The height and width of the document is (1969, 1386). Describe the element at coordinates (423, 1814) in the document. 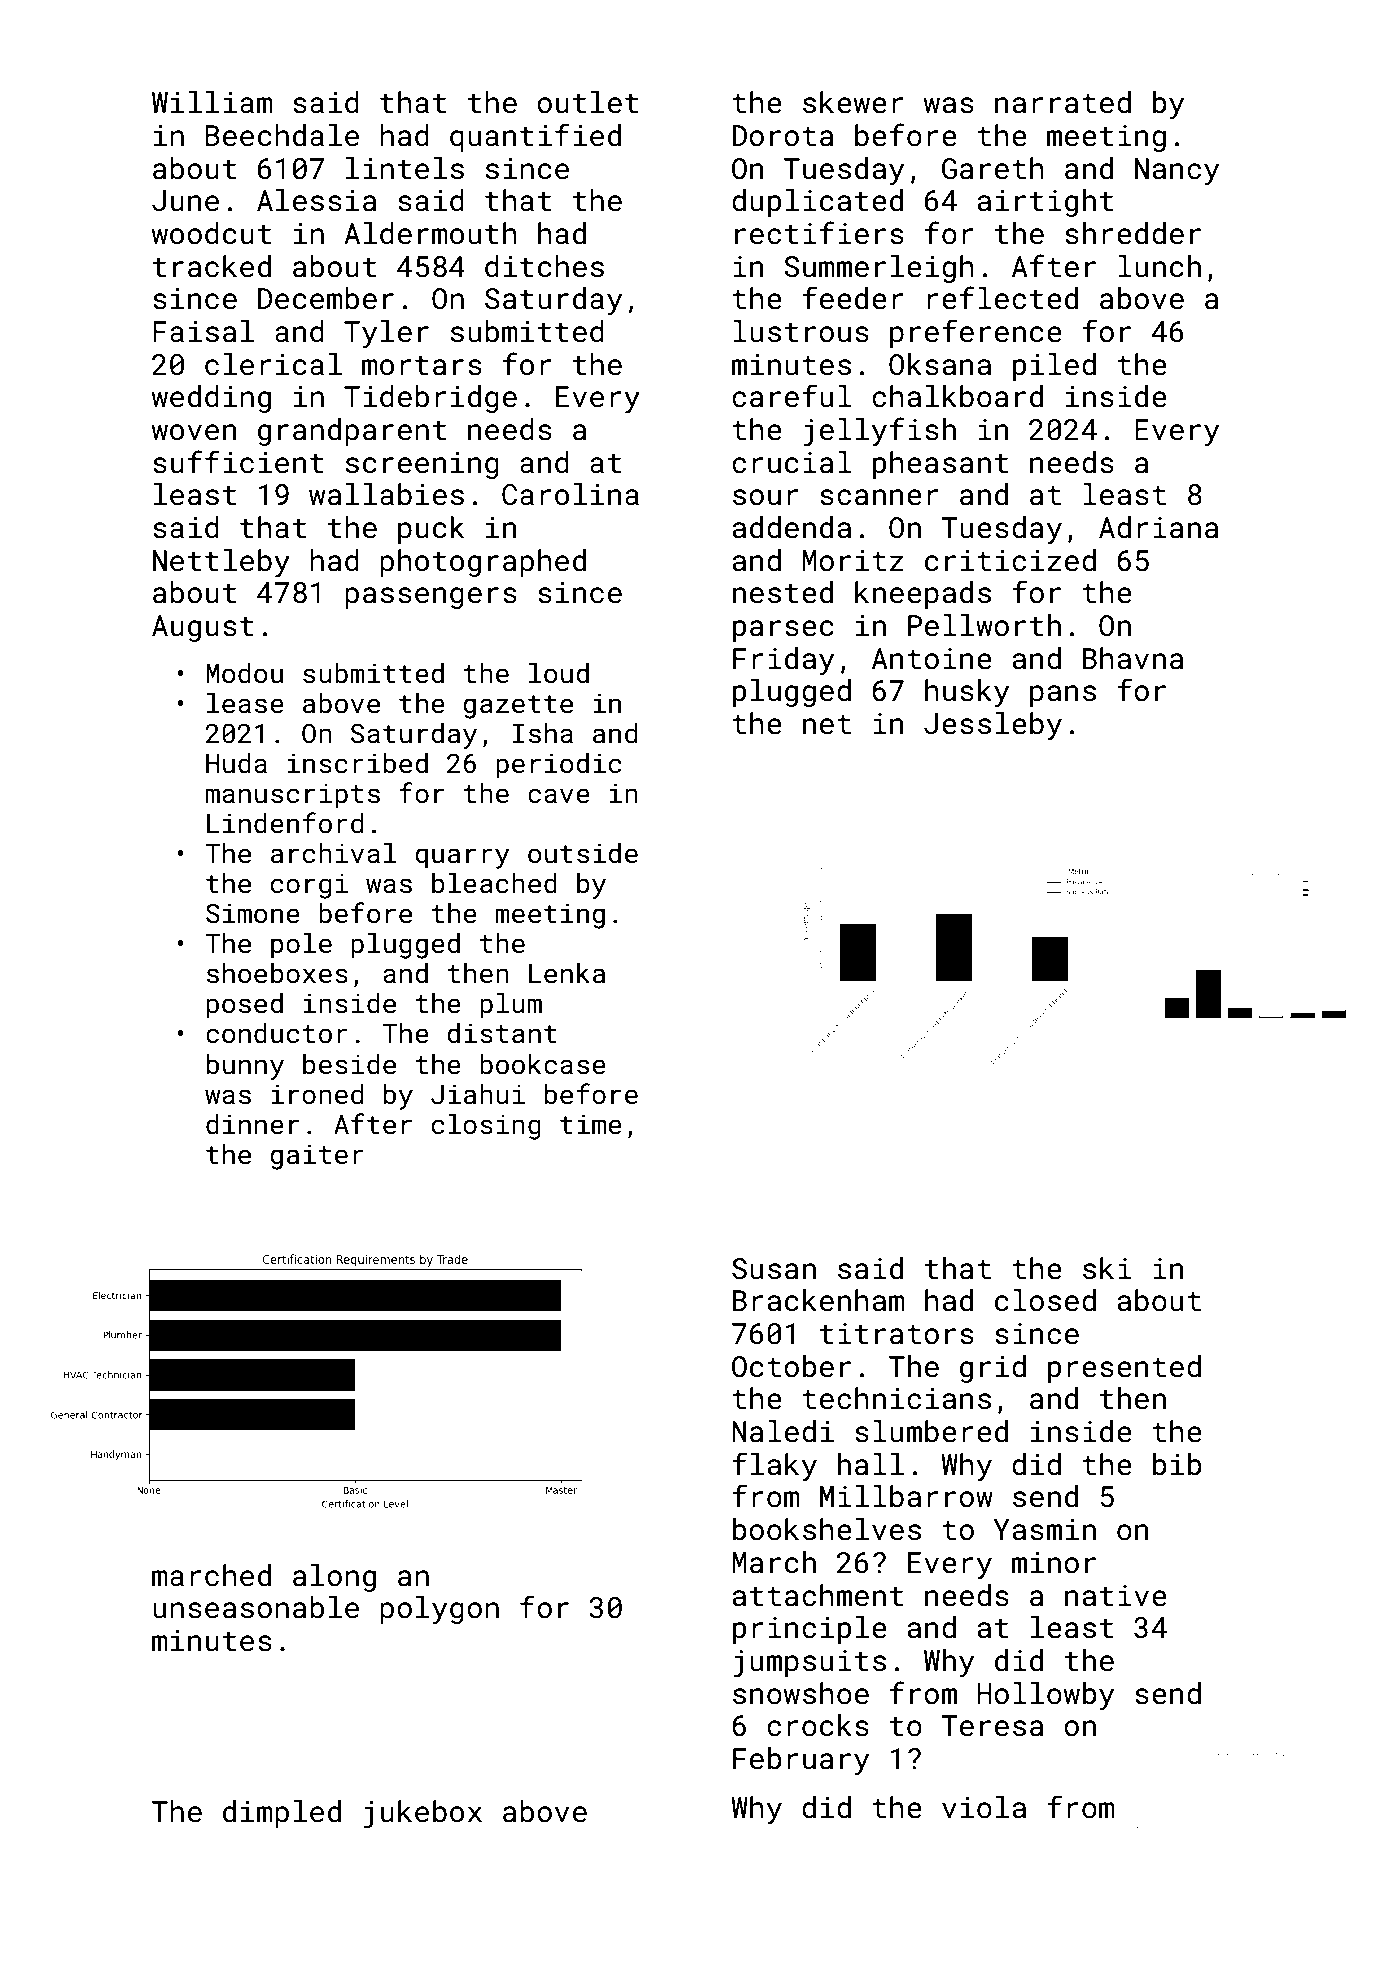

I see `jukebox` at that location.
